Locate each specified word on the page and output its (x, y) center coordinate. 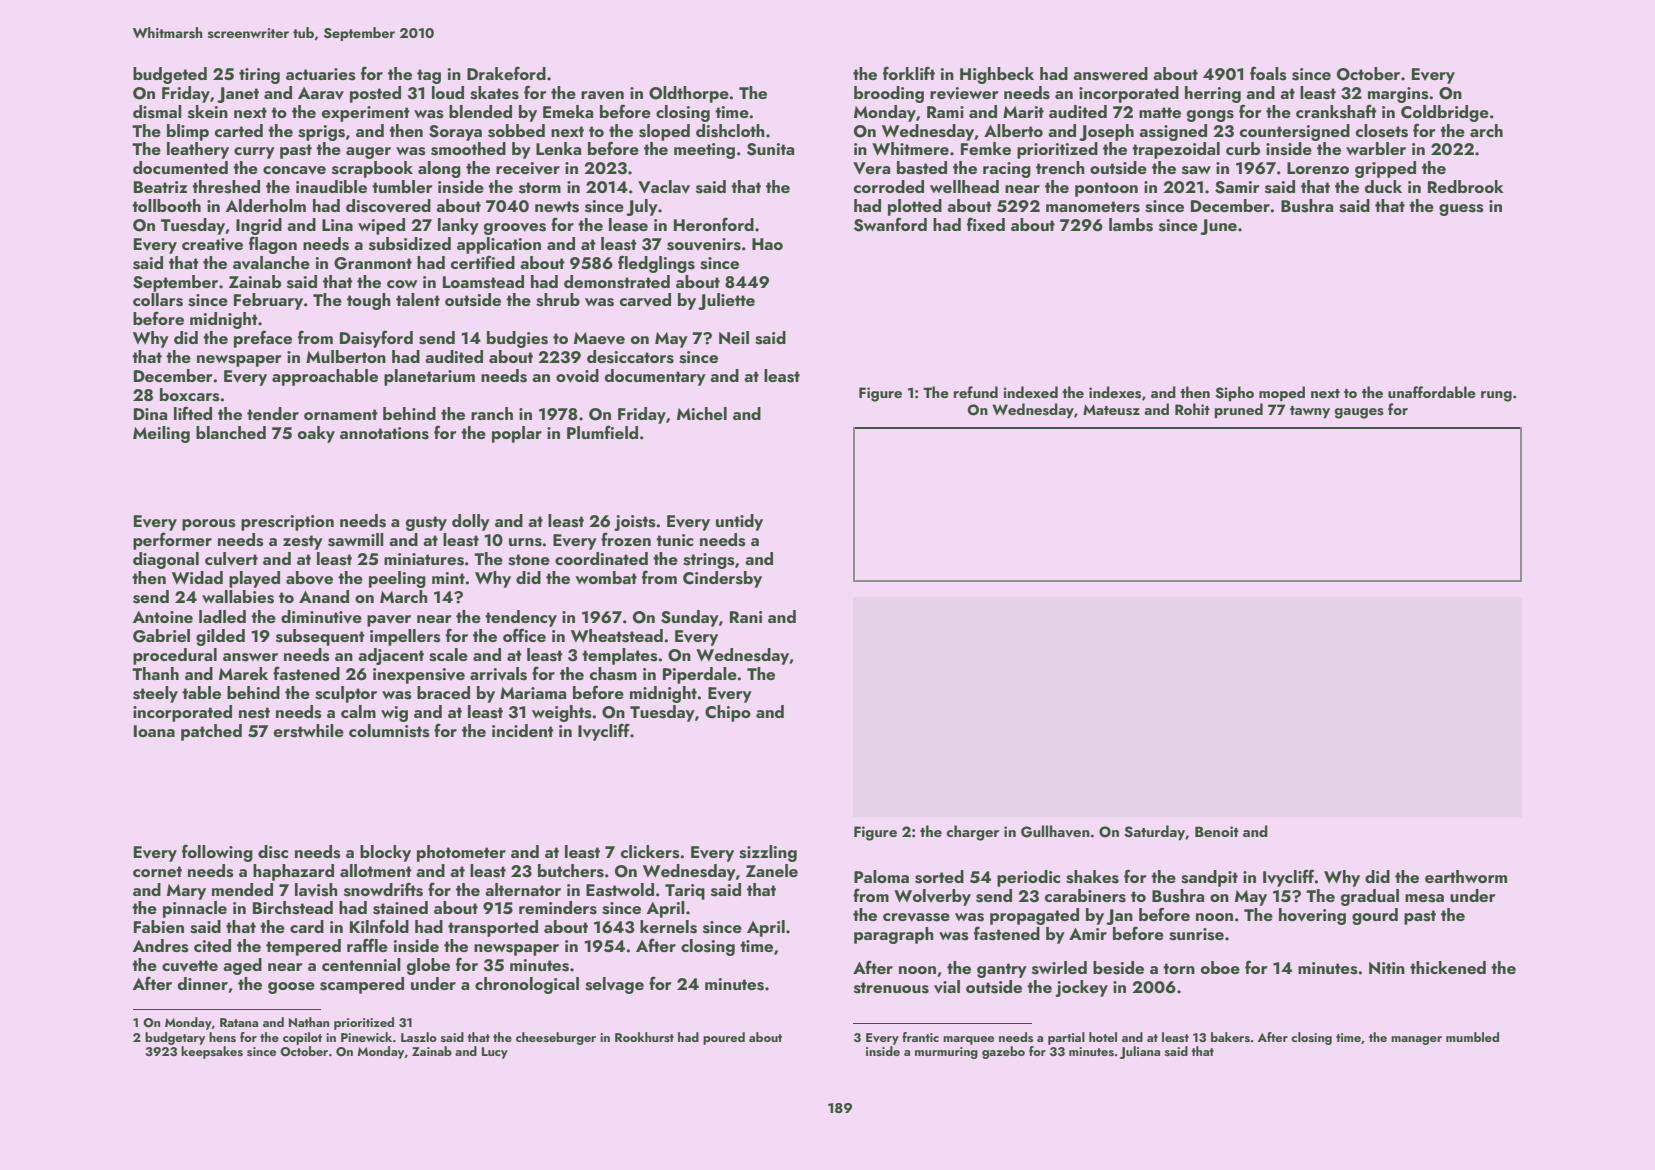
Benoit (1217, 831)
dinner (203, 983)
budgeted (170, 75)
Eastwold (620, 890)
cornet (157, 871)
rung (1496, 396)
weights (562, 713)
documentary (655, 377)
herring (1213, 94)
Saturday (1154, 833)
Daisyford (376, 339)
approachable (325, 377)
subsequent (320, 637)
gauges (1359, 413)
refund (976, 392)
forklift (909, 73)
